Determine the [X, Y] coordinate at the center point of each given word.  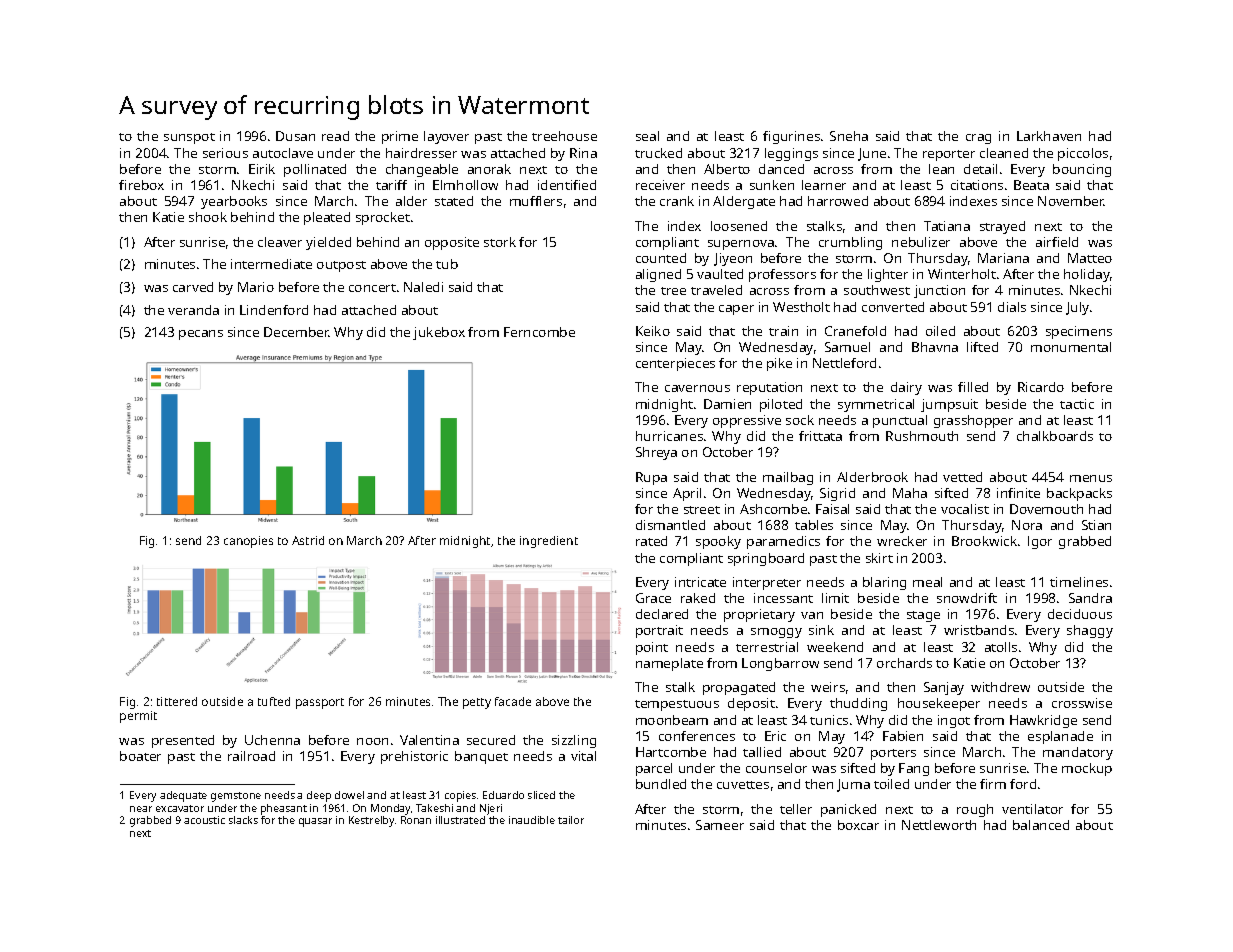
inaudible [532, 820]
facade [513, 701]
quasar [315, 822]
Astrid [308, 540]
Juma [853, 785]
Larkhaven [1049, 136]
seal [647, 136]
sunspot [189, 138]
